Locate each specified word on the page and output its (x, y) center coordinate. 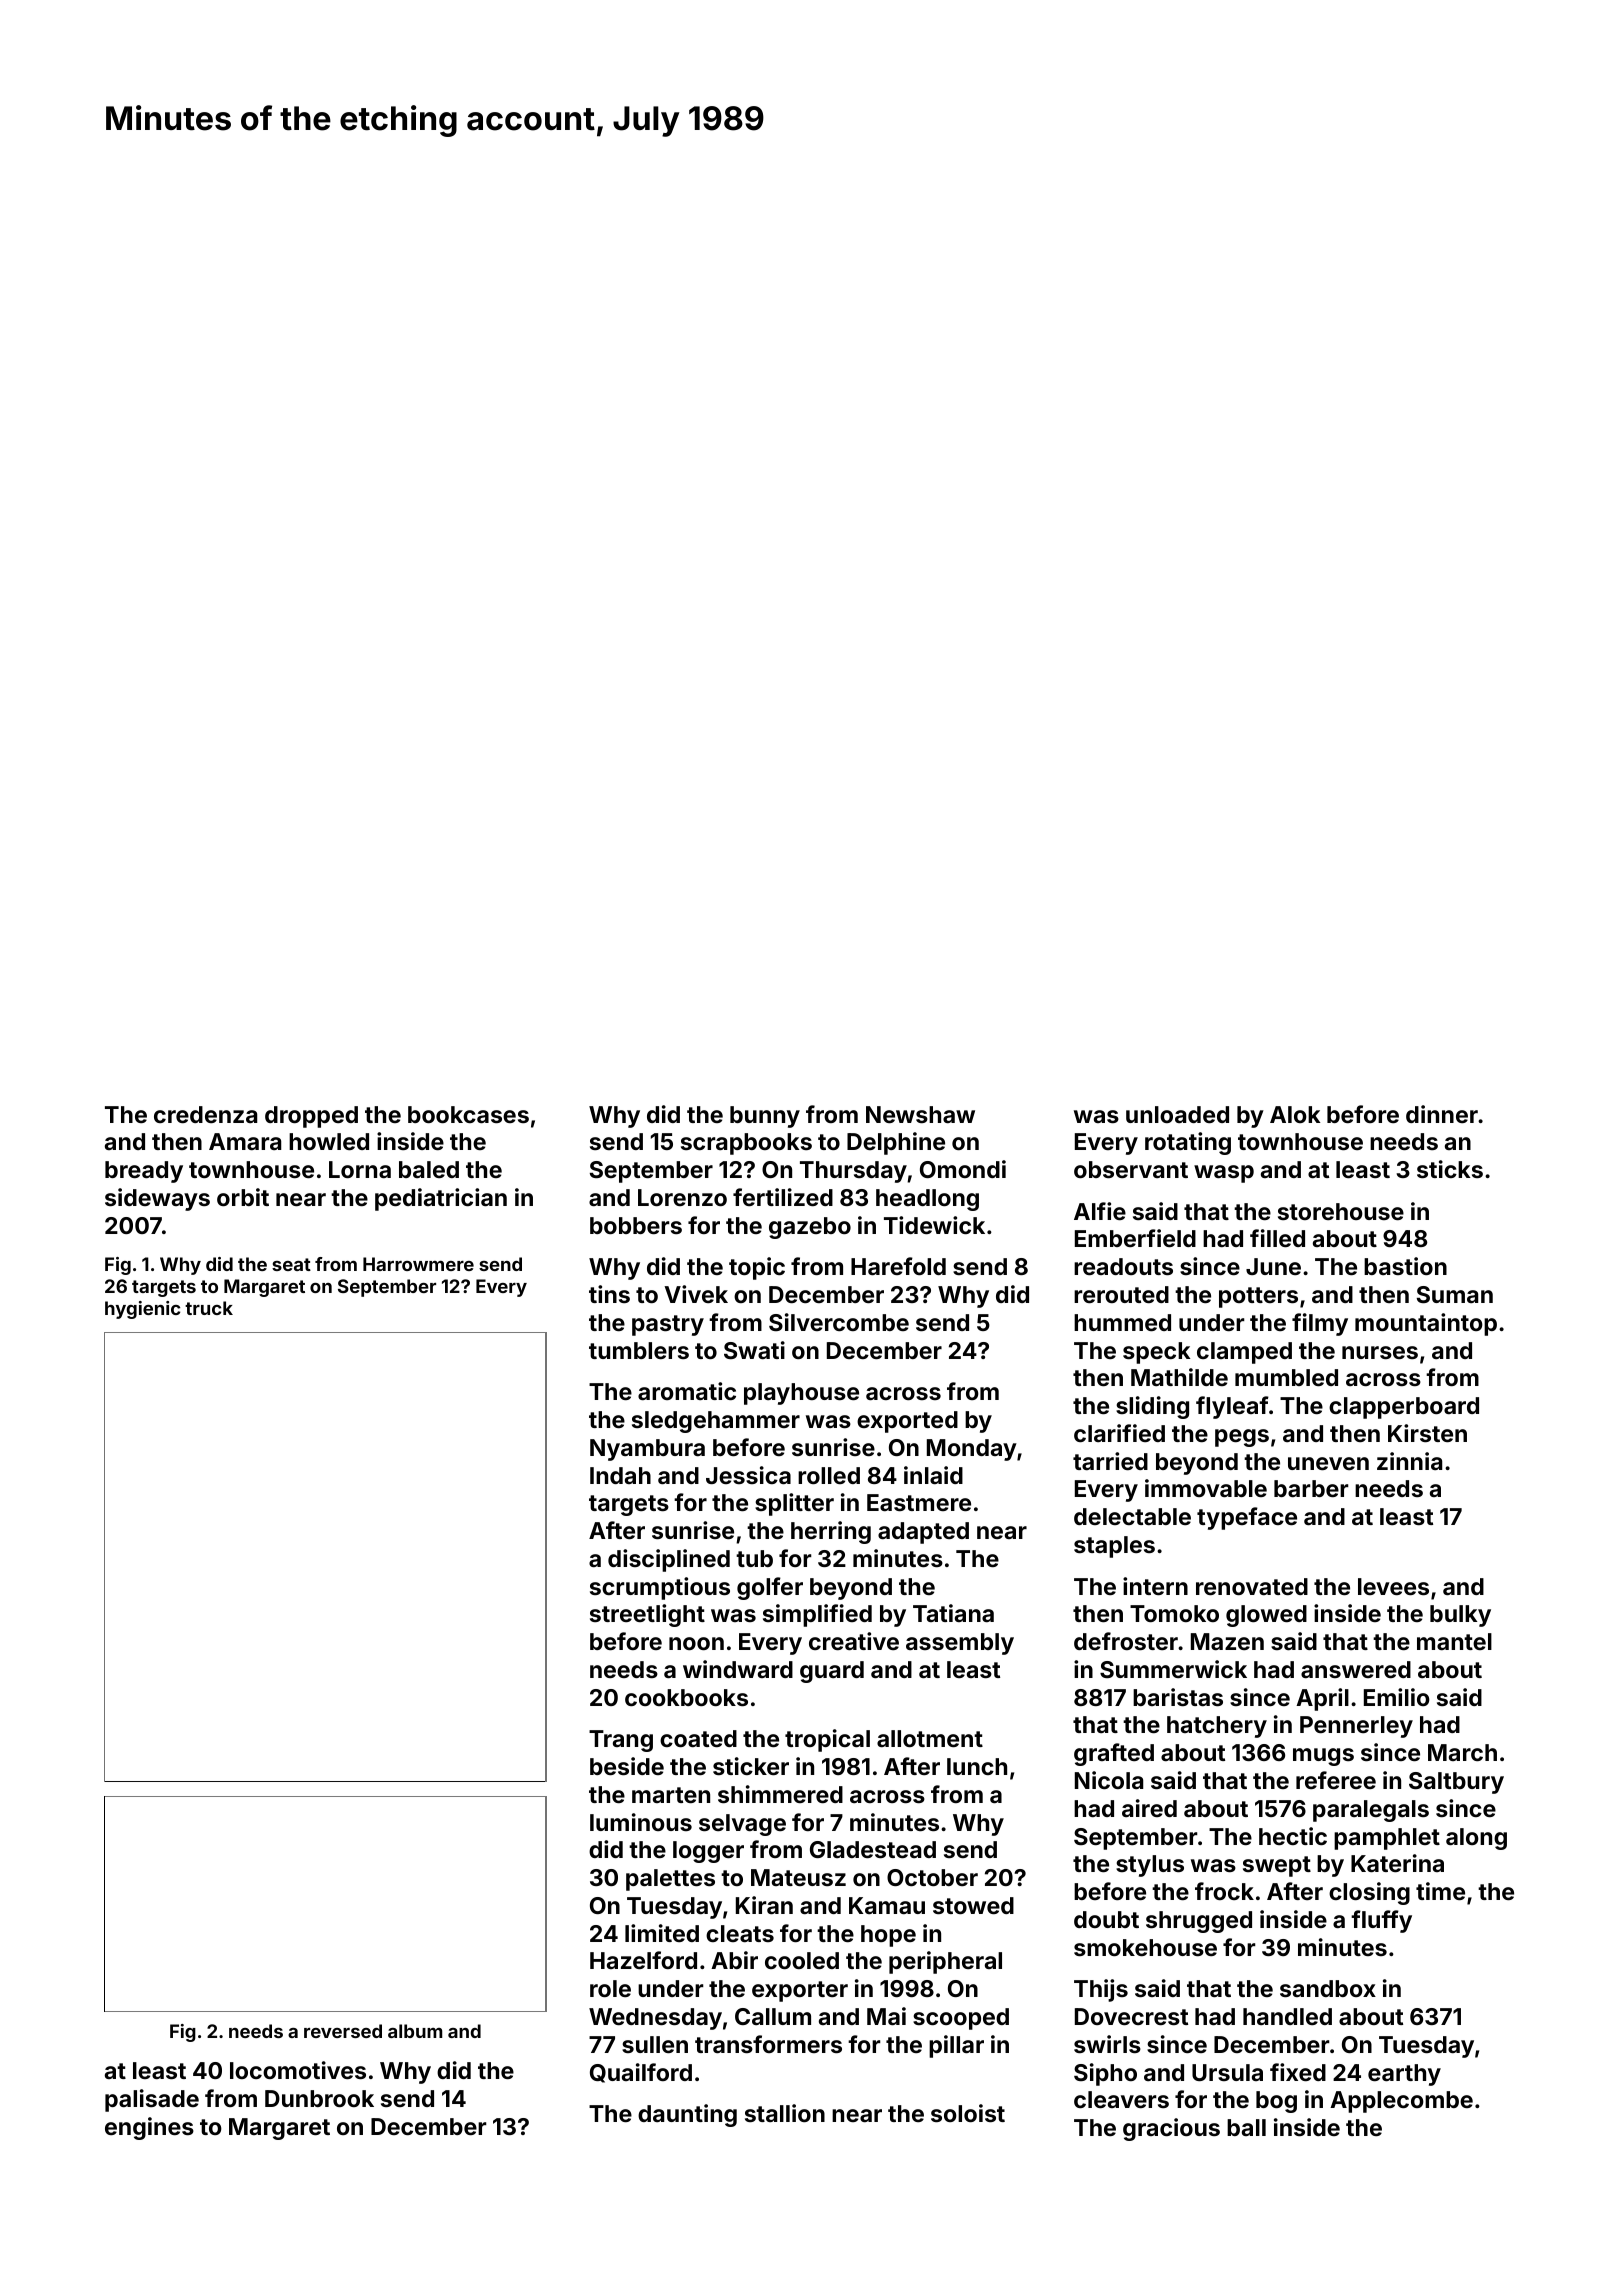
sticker (751, 1766)
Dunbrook (319, 2098)
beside (627, 1766)
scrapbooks (746, 1144)
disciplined (669, 1560)
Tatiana (953, 1613)
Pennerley (1356, 1727)
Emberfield (1135, 1238)
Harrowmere (418, 1264)
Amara (245, 1141)
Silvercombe (839, 1322)
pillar (956, 2046)
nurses (1380, 1352)
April (1322, 1699)
